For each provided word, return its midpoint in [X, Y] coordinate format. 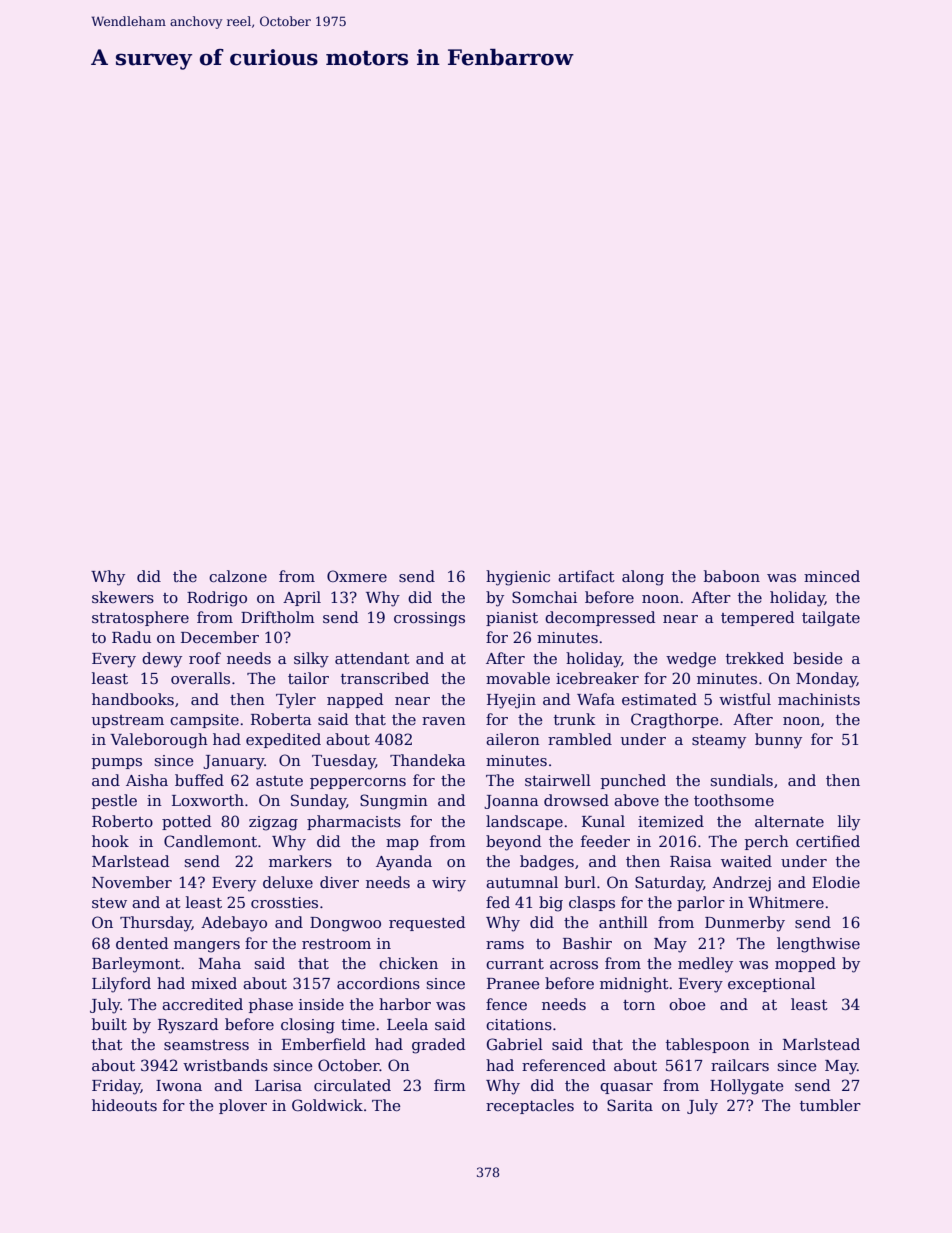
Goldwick [327, 1105]
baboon [732, 576]
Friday [116, 1087]
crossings [429, 619]
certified [828, 841]
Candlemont [210, 841]
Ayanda [404, 863]
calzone [238, 576]
